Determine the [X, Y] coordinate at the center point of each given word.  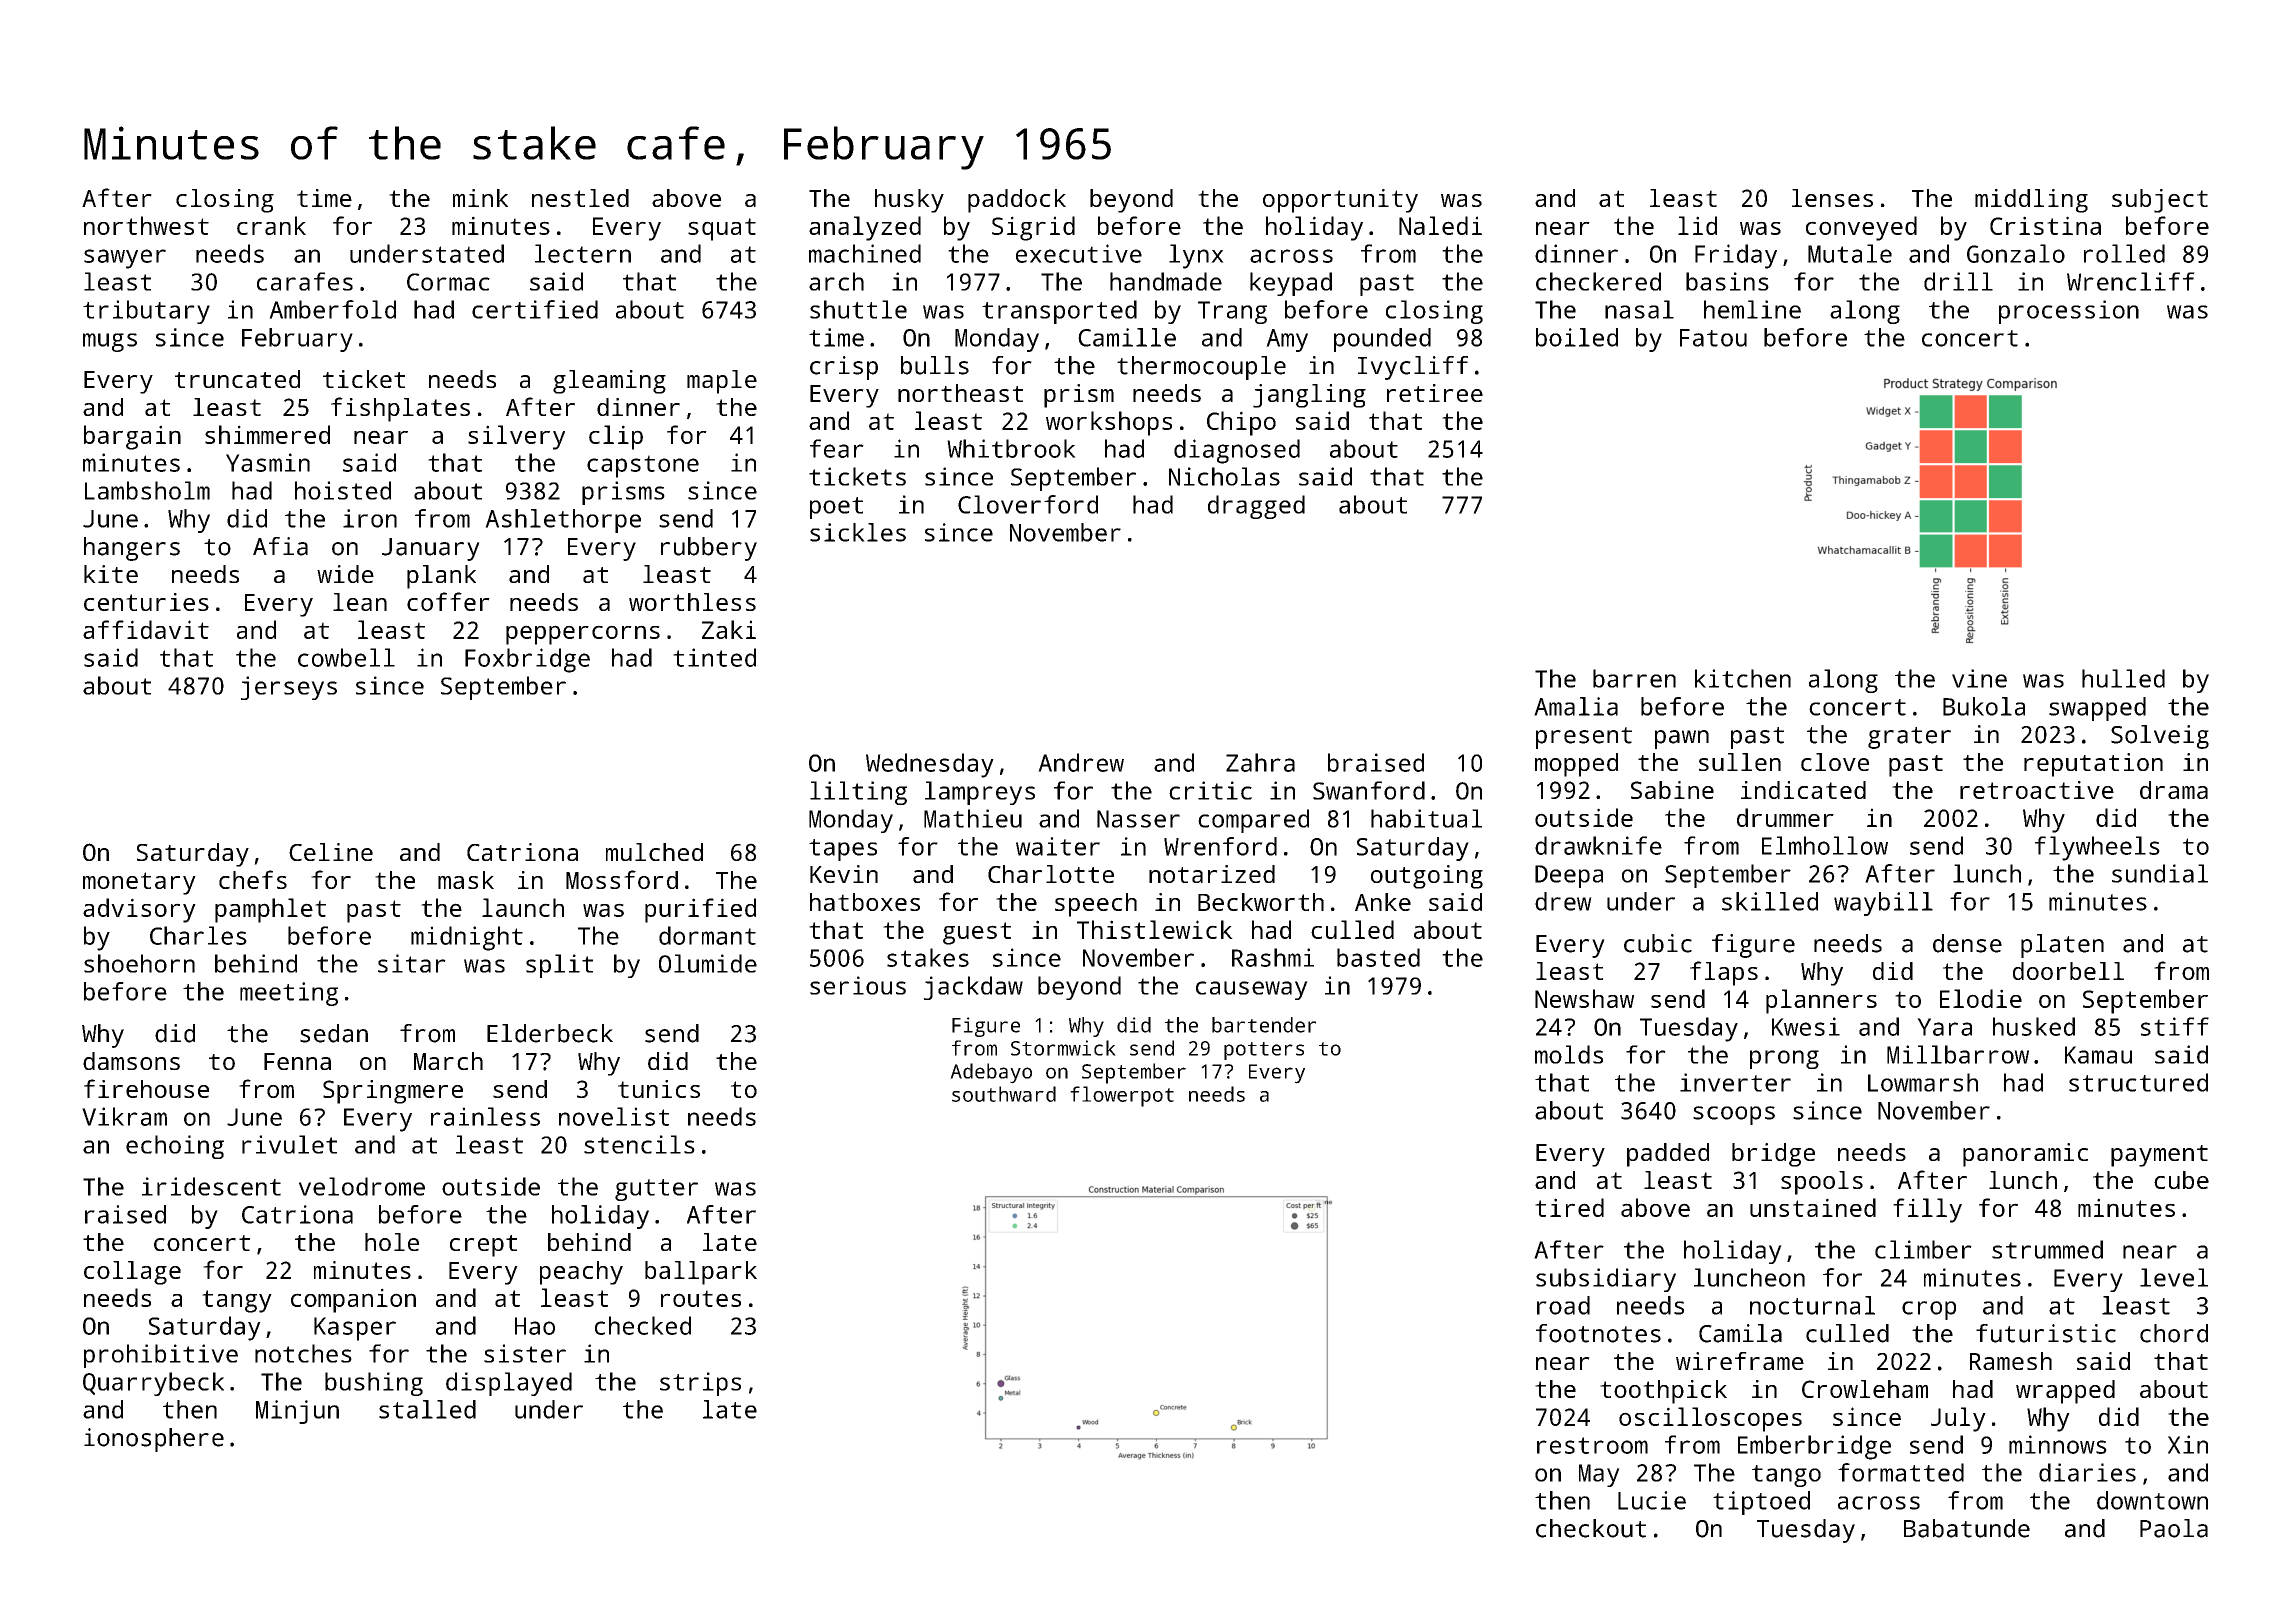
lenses [1832, 198]
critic [1210, 790]
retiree [1435, 393]
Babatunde [1967, 1528]
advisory [139, 910]
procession [2069, 312]
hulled [2123, 678]
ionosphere [154, 1440]
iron [370, 518]
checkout [1591, 1528]
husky [909, 201]
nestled [580, 198]
